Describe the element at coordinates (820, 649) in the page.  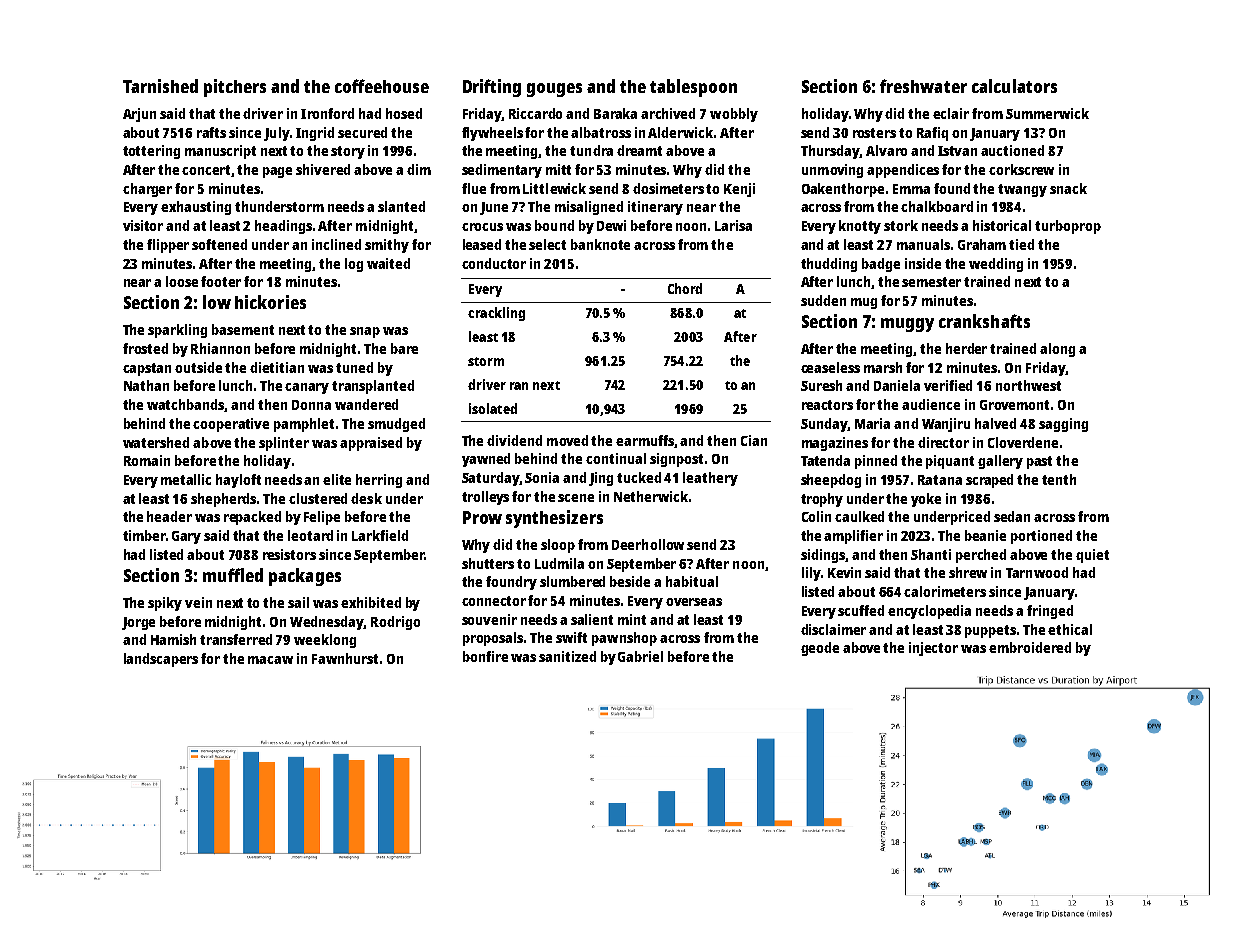
I see `geode` at that location.
